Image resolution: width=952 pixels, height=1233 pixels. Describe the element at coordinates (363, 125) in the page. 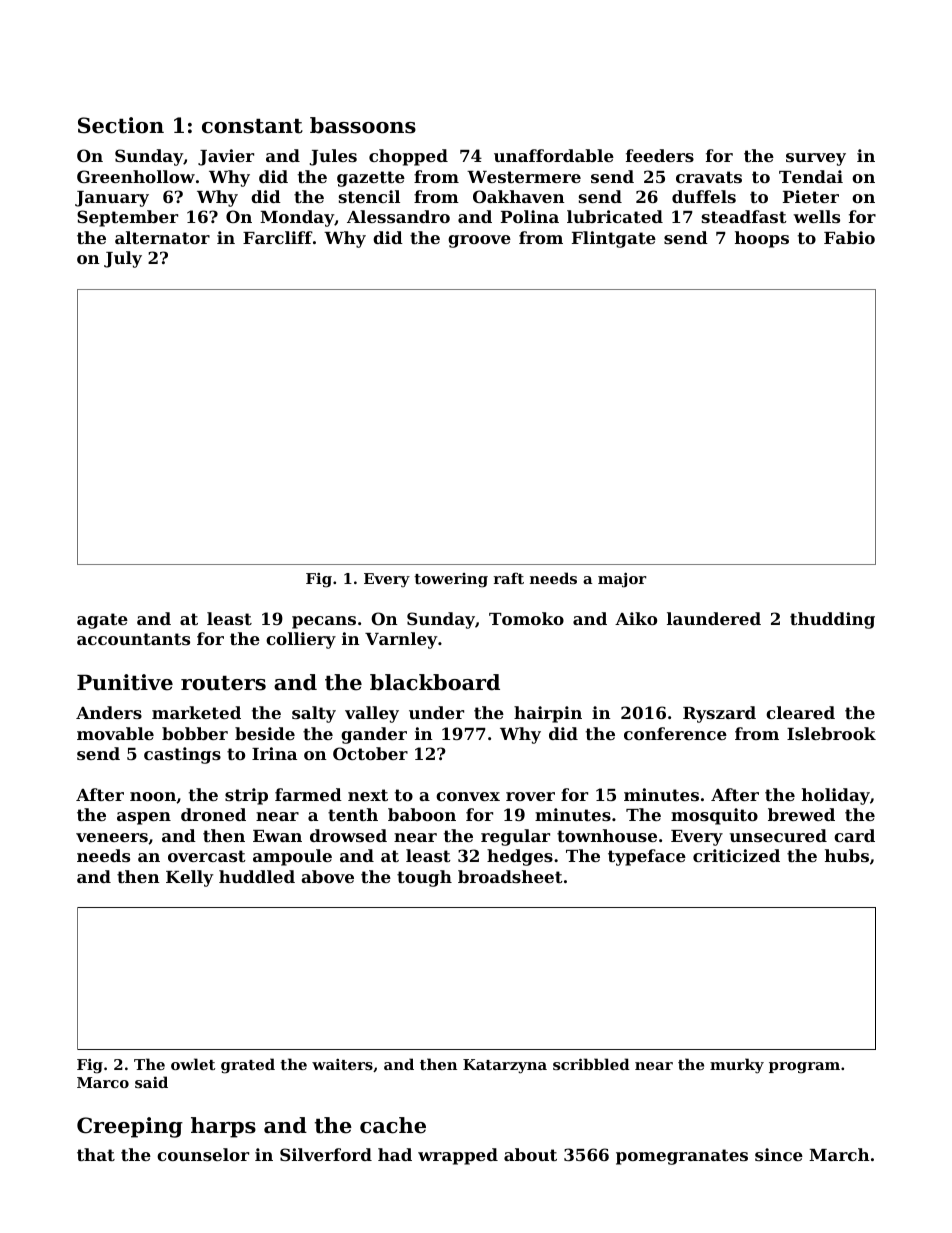

I see `bassoons` at that location.
